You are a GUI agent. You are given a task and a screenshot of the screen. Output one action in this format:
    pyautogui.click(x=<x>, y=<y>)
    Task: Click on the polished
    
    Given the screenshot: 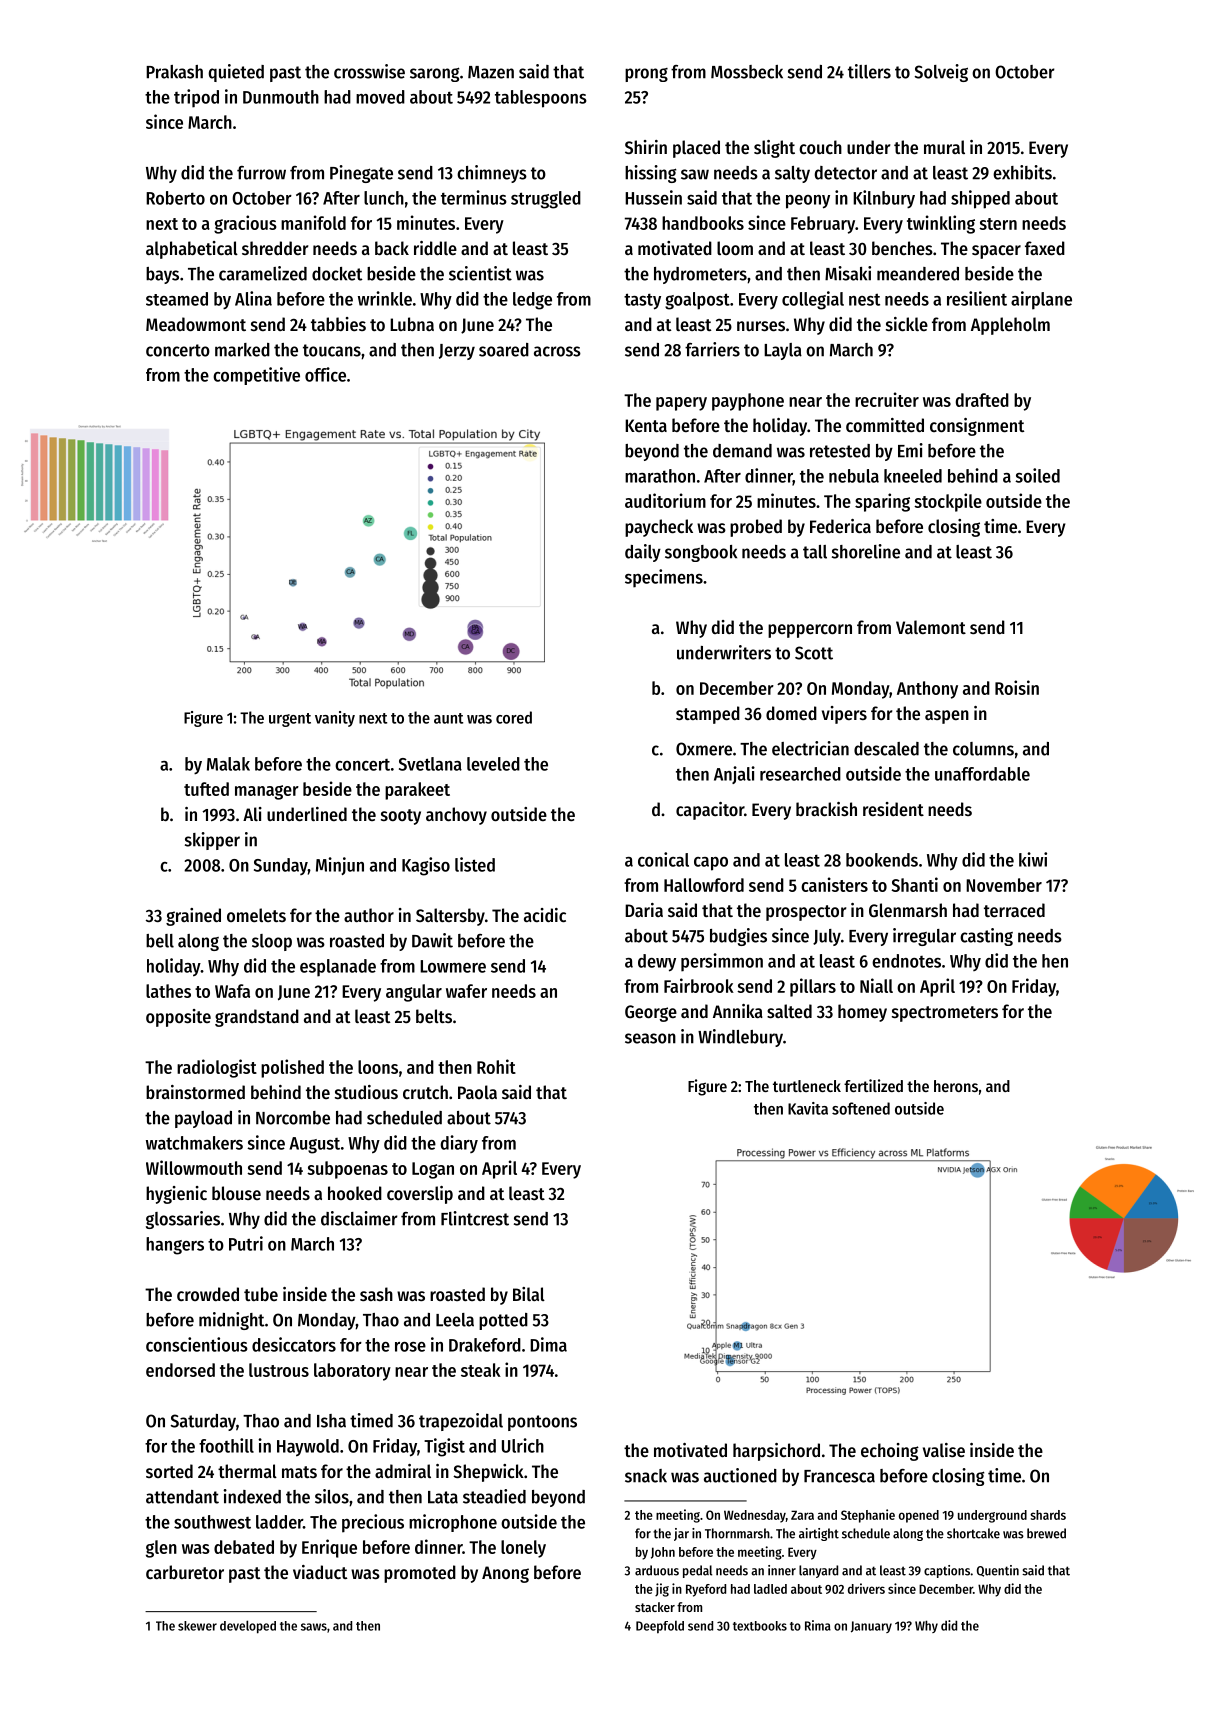 What is the action you would take?
    pyautogui.click(x=292, y=1068)
